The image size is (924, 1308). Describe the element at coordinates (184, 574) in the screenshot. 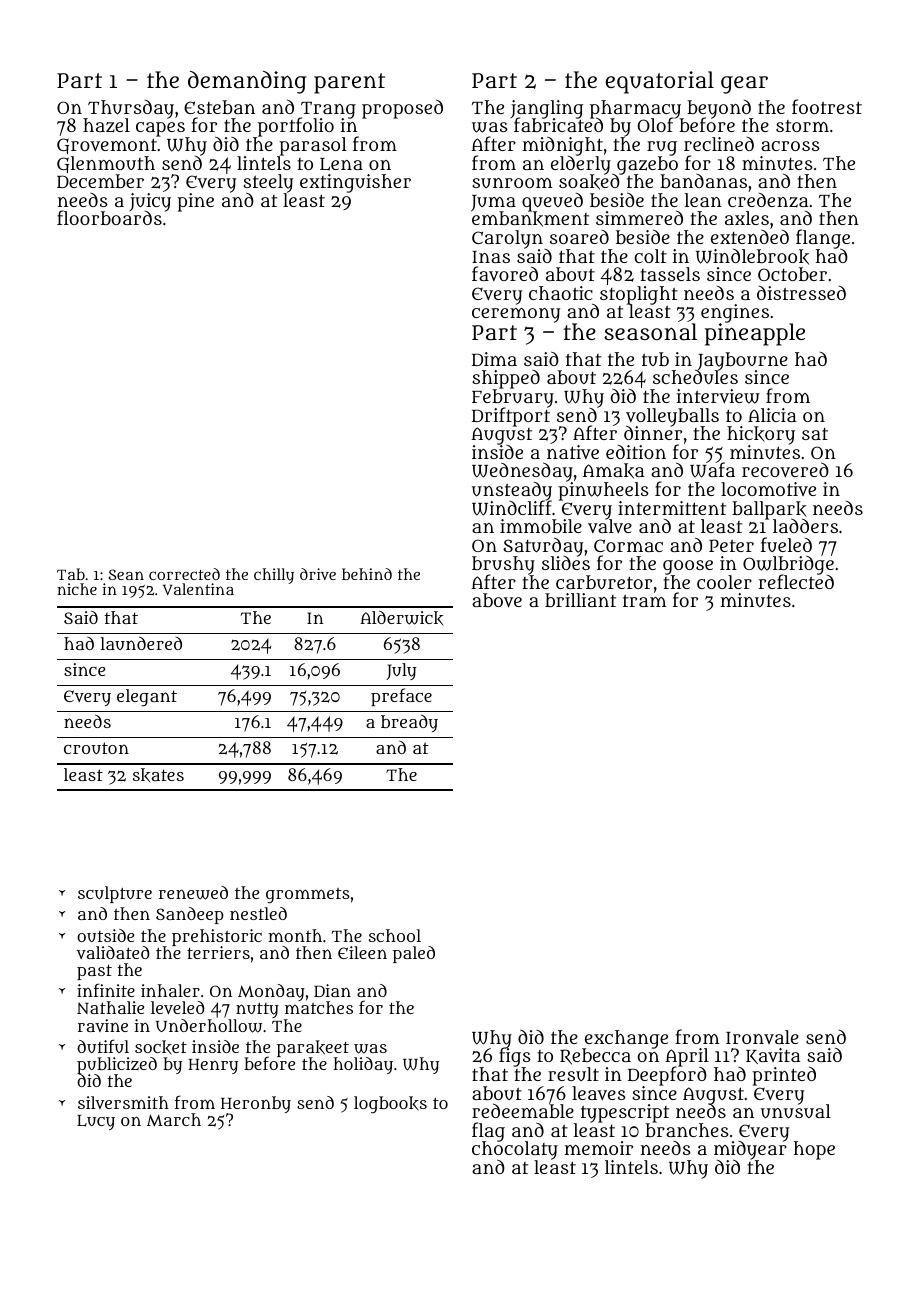

I see `corrected` at that location.
